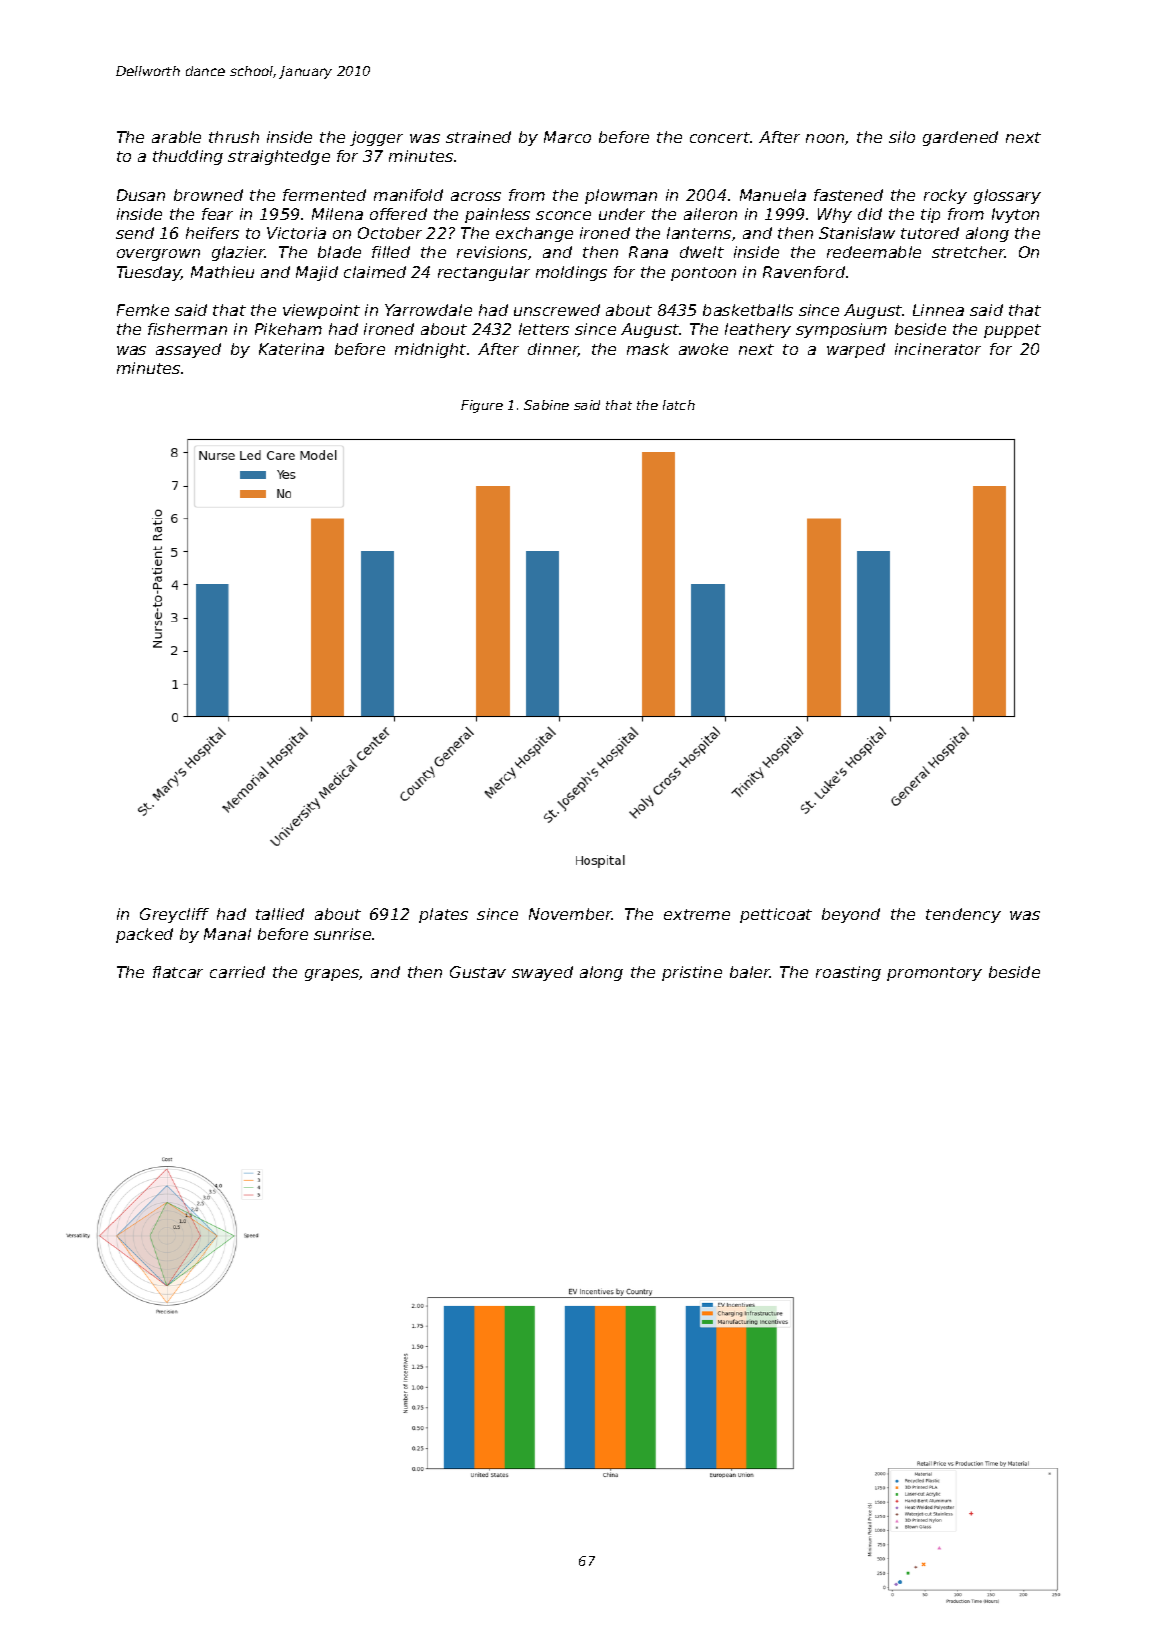  What do you see at coordinates (968, 252) in the screenshot?
I see `stretcher` at bounding box center [968, 252].
